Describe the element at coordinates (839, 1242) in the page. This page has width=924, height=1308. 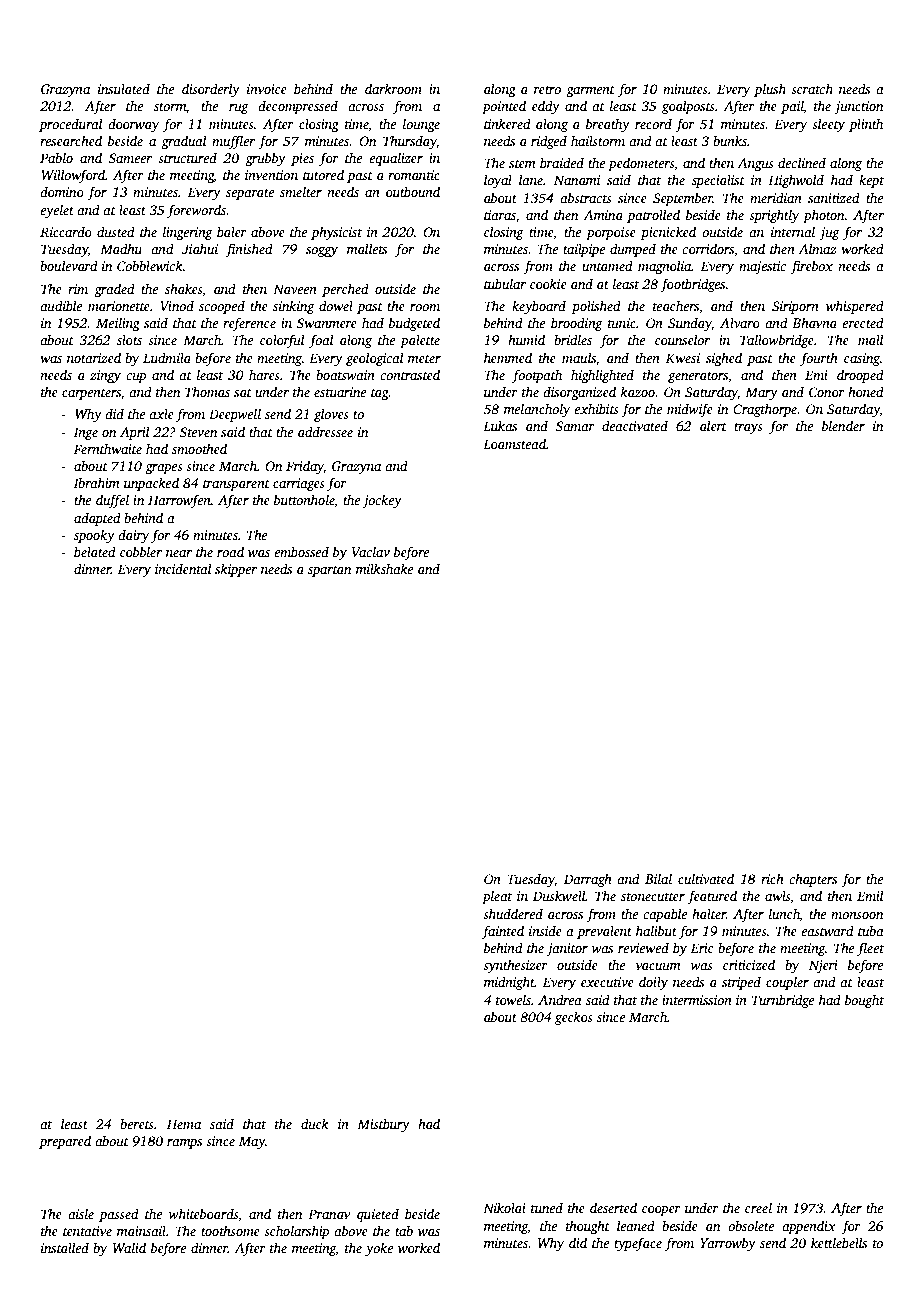
I see `kettlebells` at that location.
